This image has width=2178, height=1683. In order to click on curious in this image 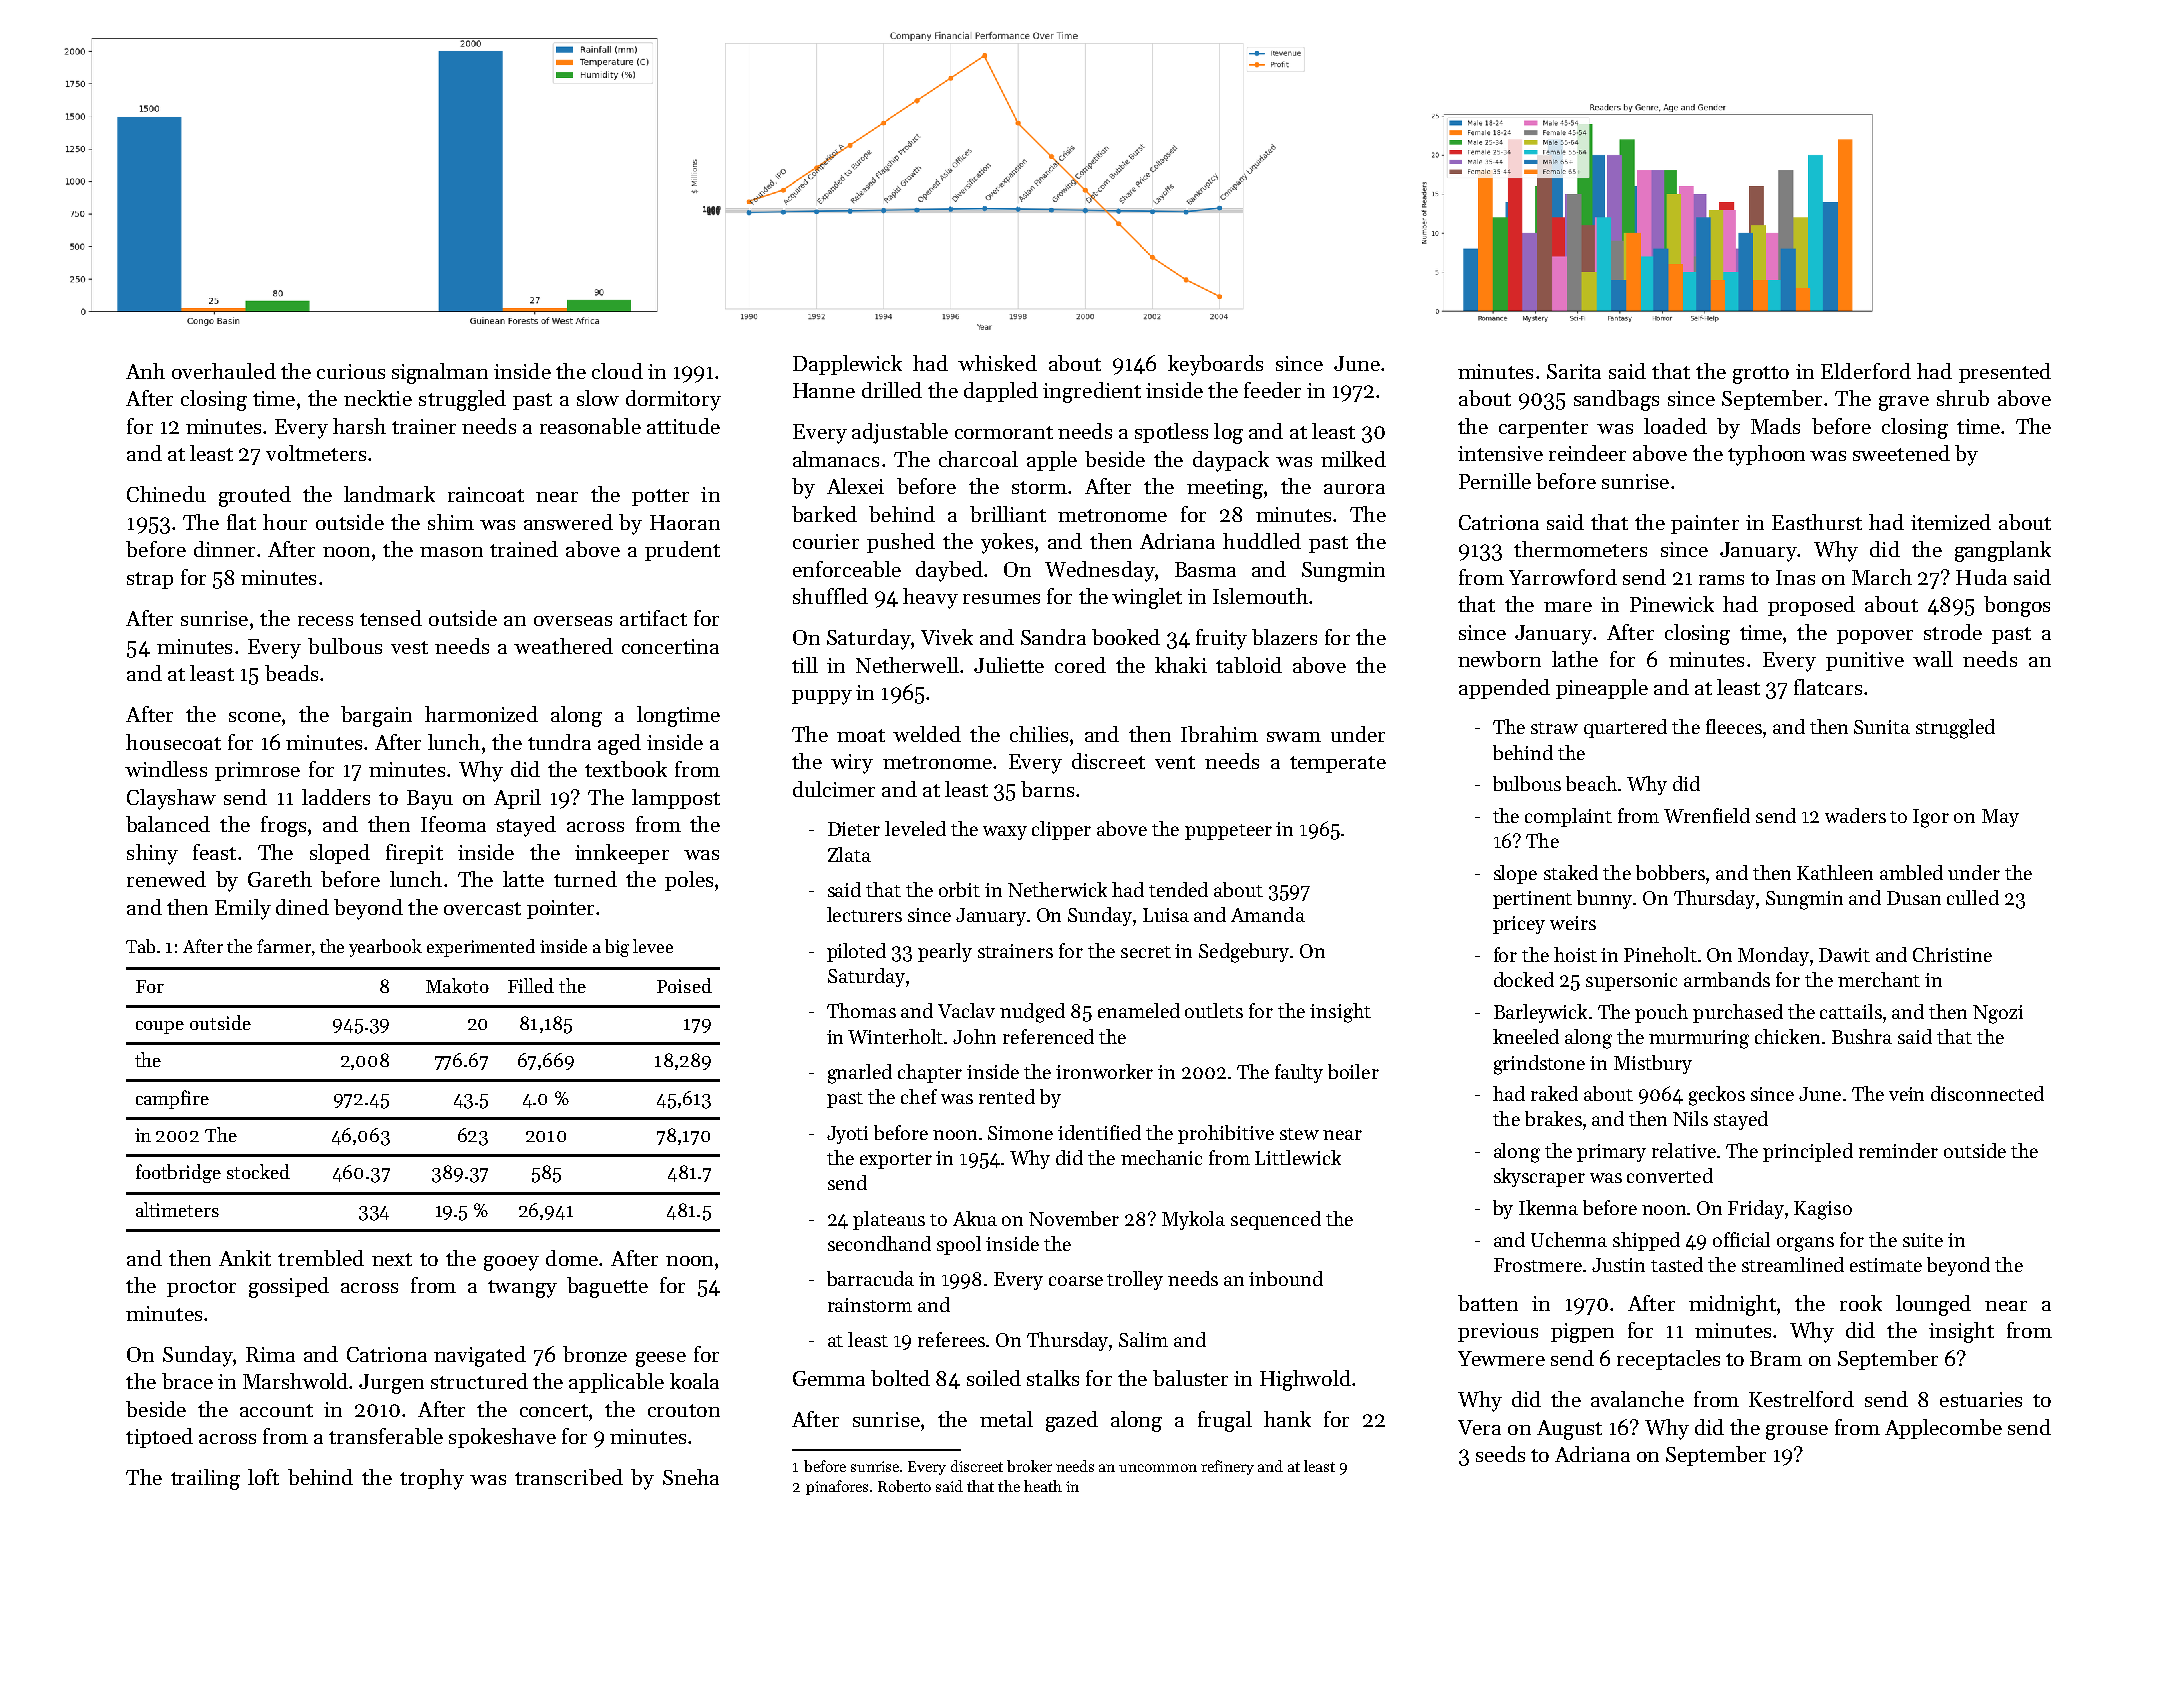, I will do `click(351, 371)`.
